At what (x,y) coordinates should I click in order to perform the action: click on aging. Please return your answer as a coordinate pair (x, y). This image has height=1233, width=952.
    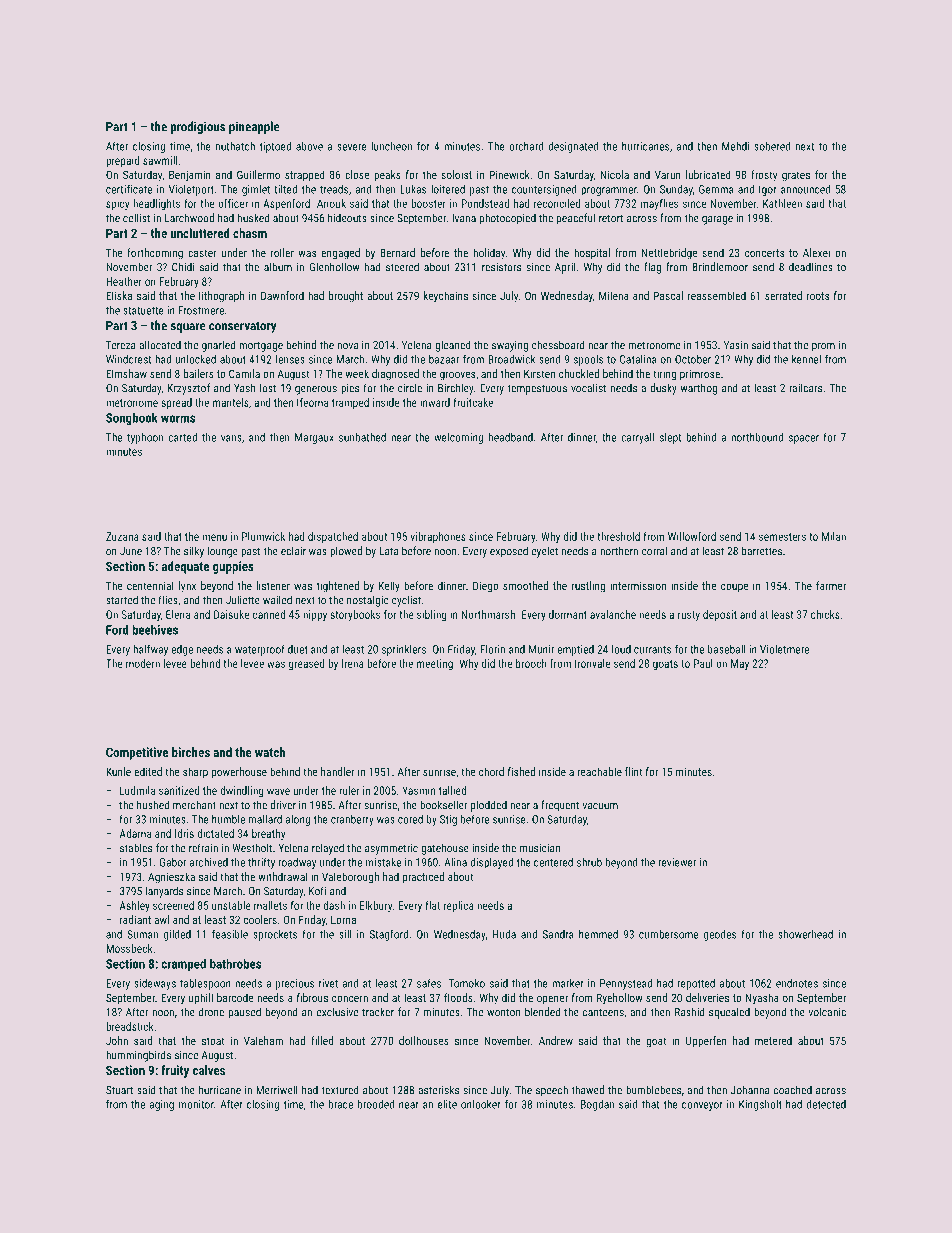
    Looking at the image, I should click on (162, 1105).
